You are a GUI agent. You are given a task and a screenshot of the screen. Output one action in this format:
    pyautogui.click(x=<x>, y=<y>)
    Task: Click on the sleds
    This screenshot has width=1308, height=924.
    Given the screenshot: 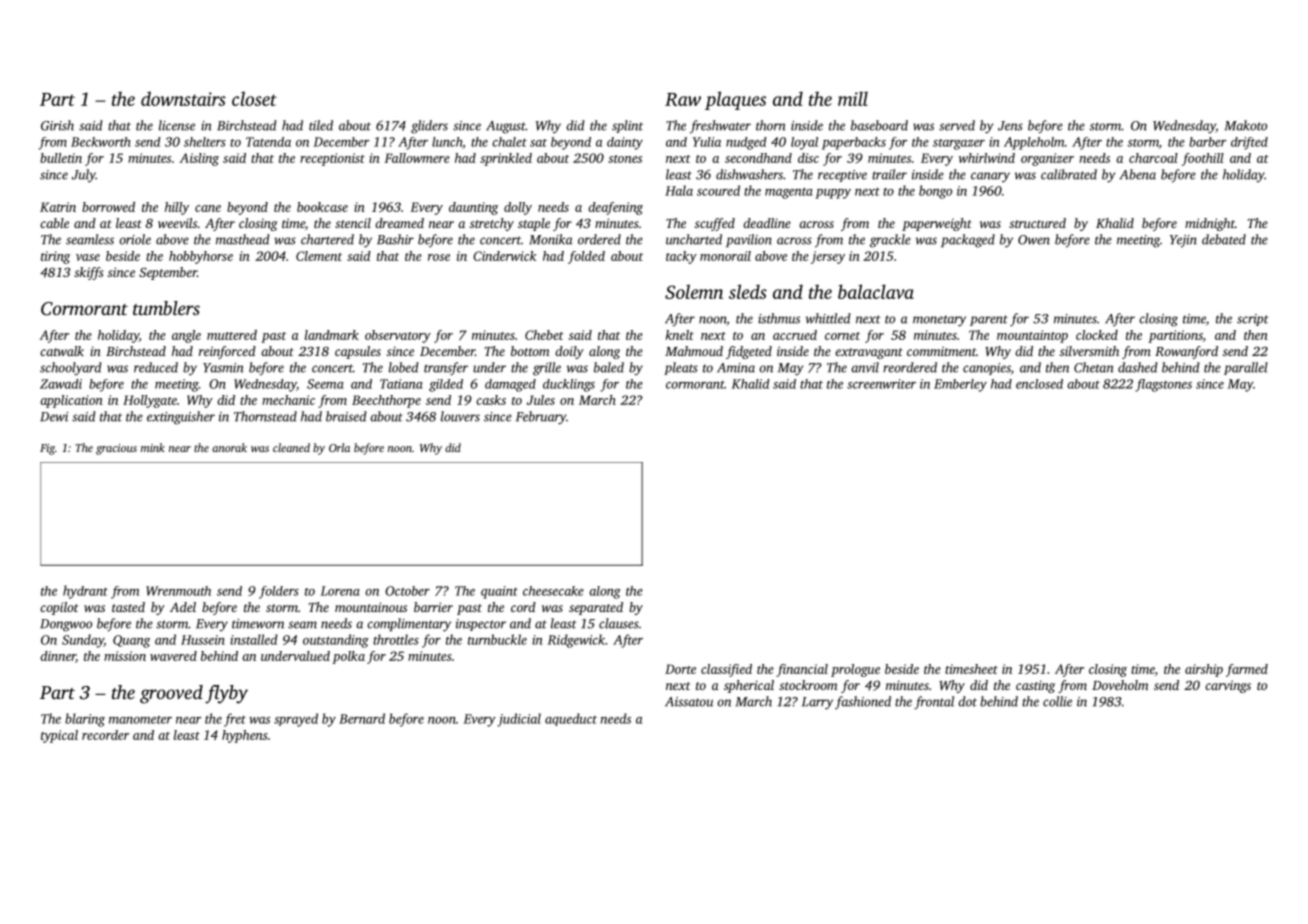 What is the action you would take?
    pyautogui.click(x=748, y=291)
